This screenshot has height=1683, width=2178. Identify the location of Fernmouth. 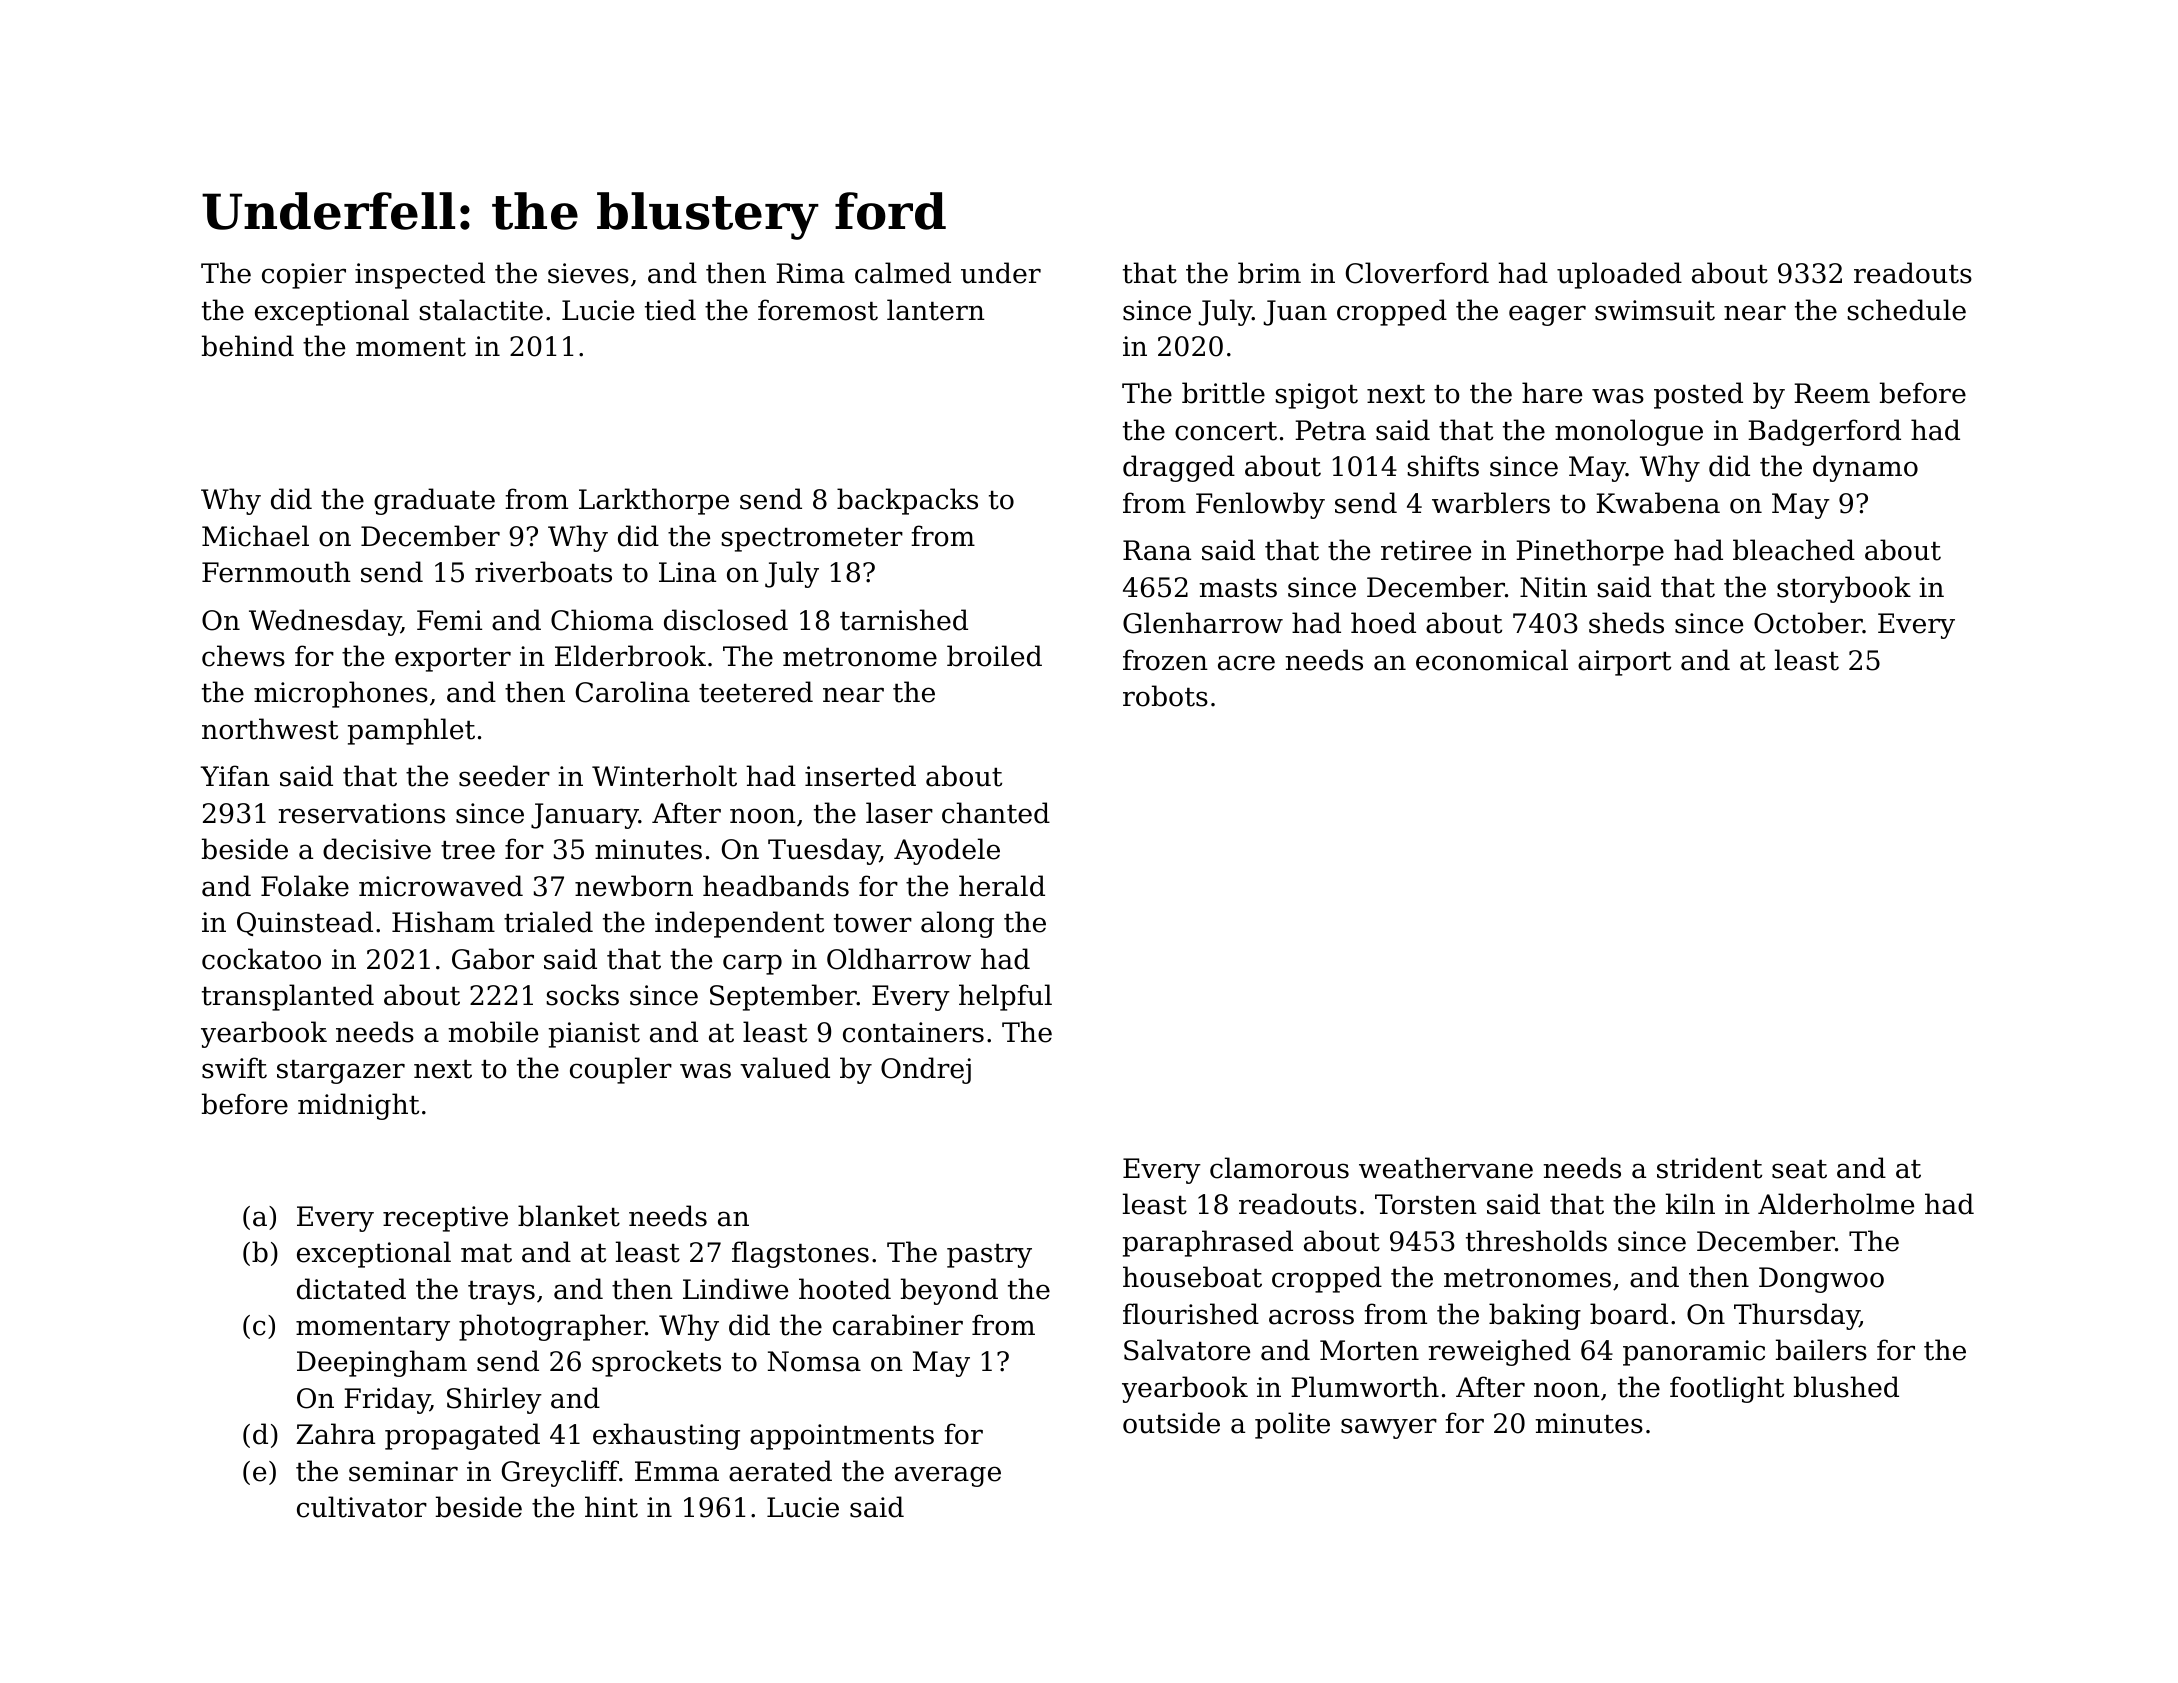
(276, 572).
